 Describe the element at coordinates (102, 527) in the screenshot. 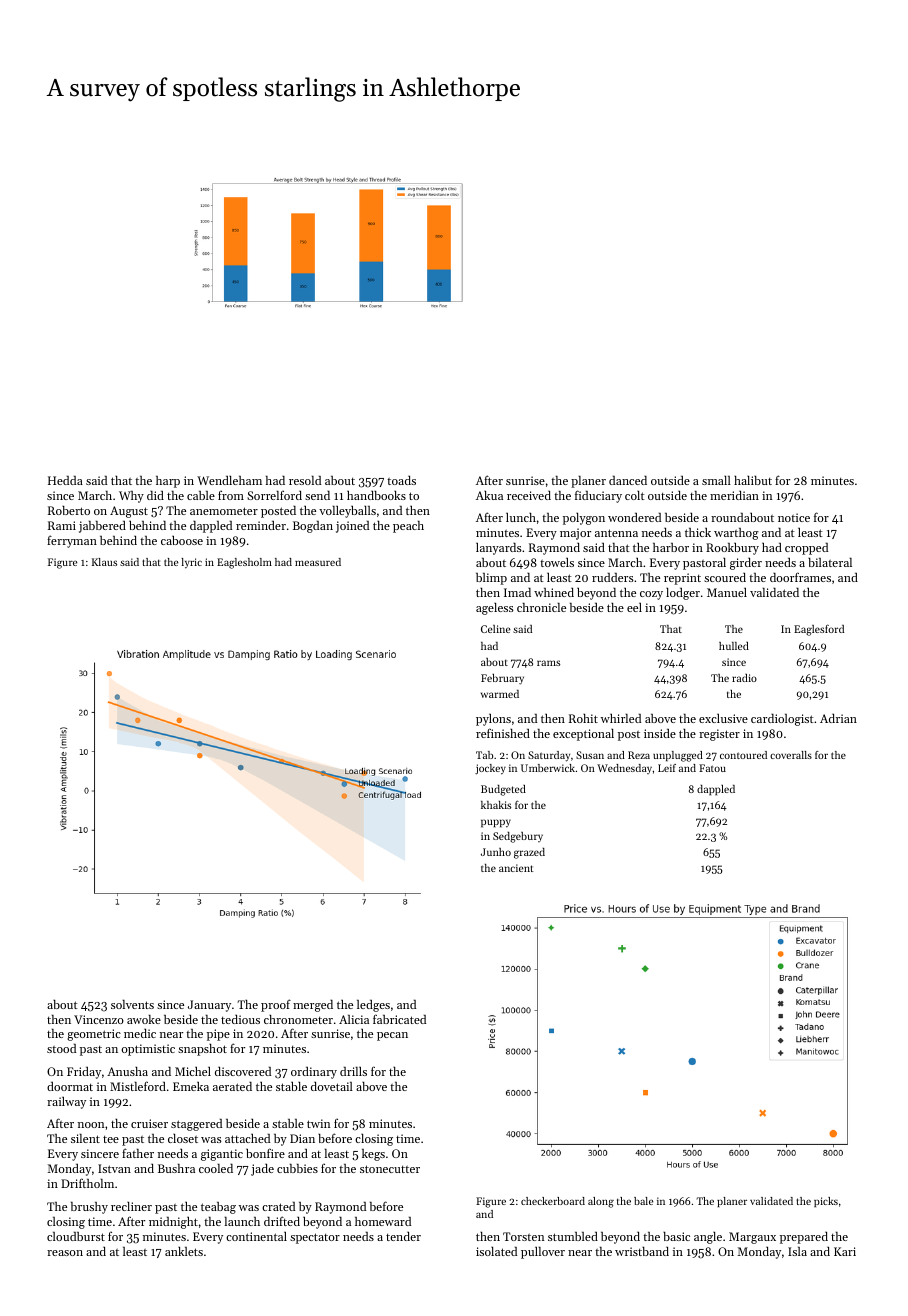

I see `jabbered` at that location.
